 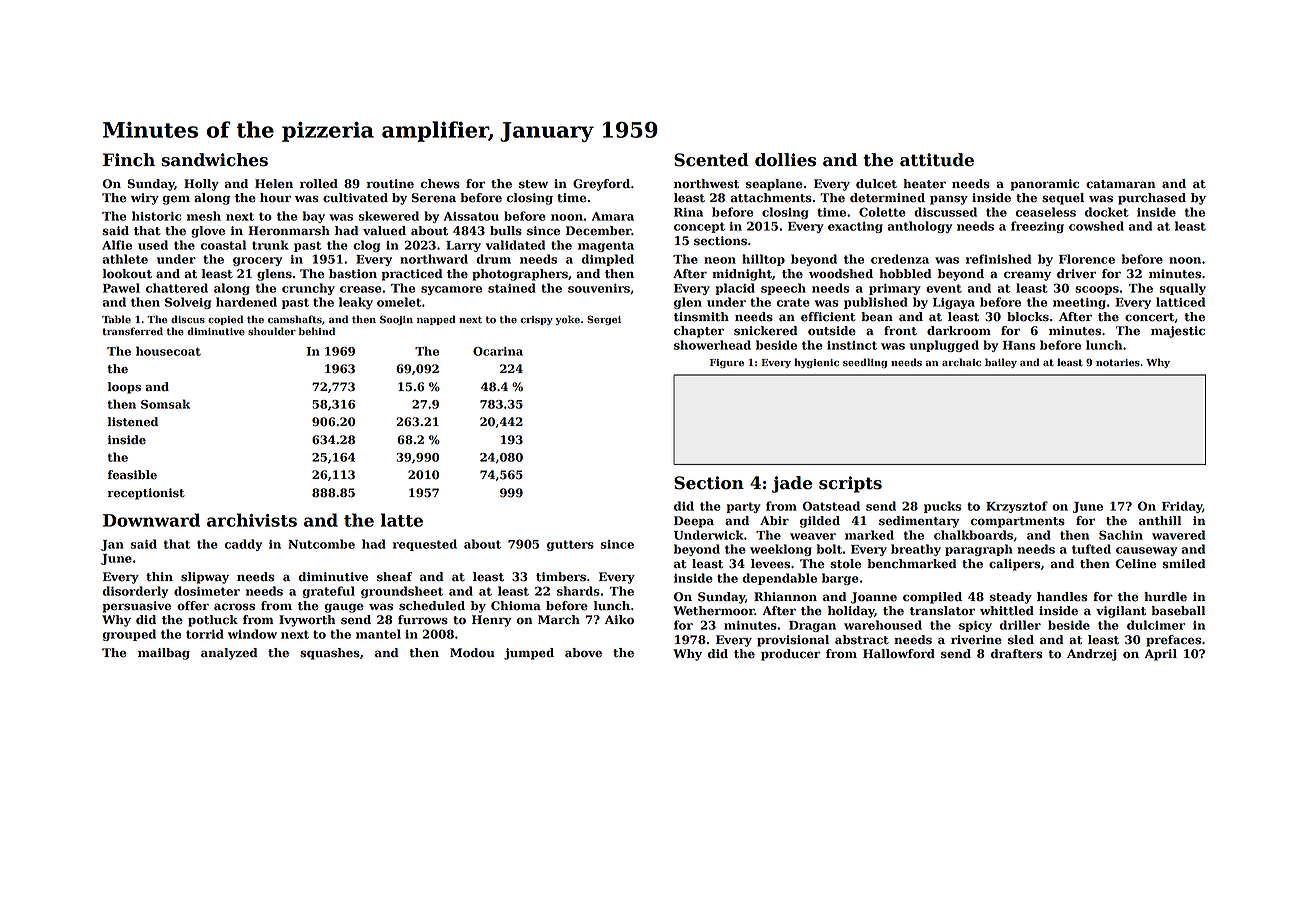 I want to click on woodshed, so click(x=841, y=274).
